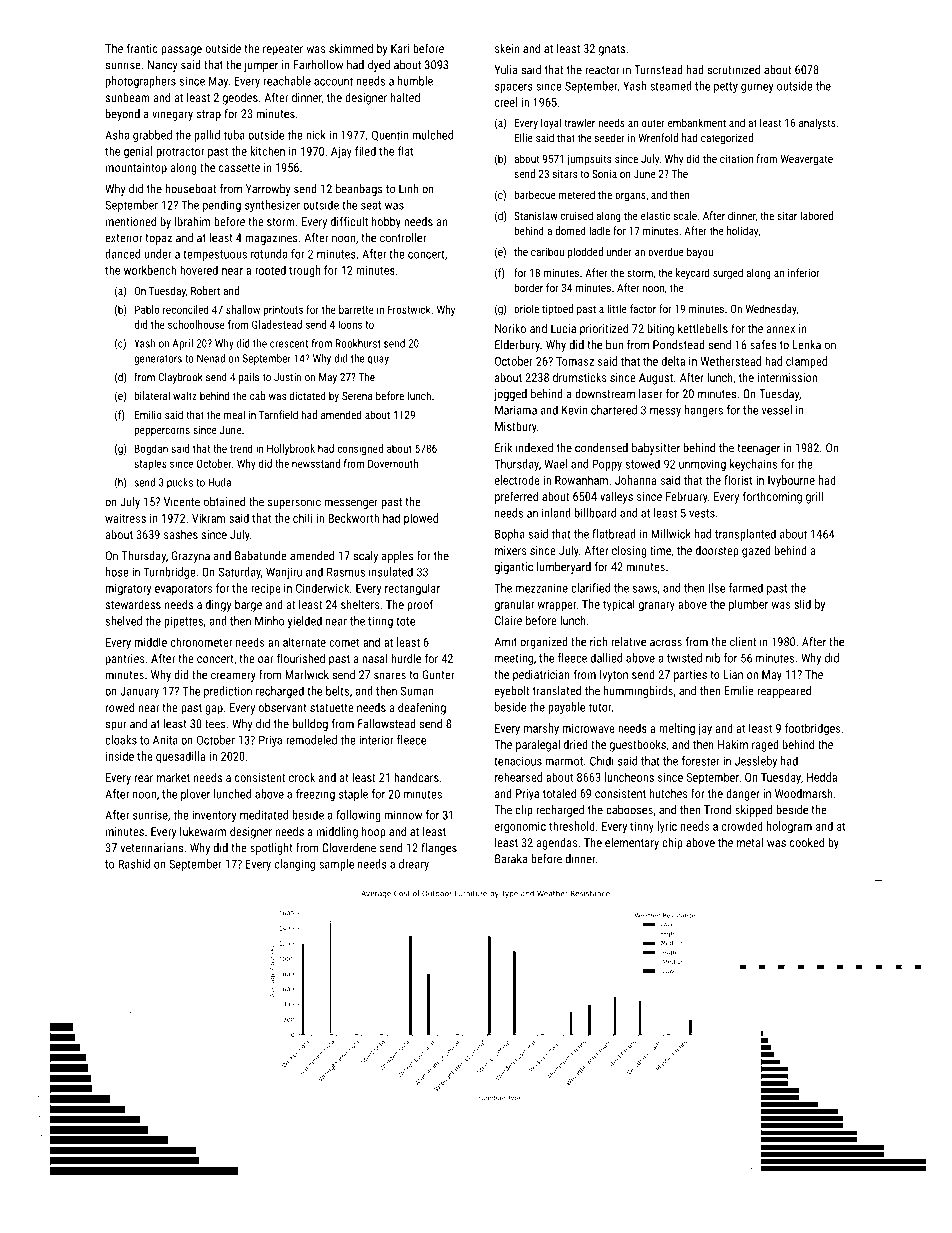 The width and height of the screenshot is (952, 1233). What do you see at coordinates (743, 642) in the screenshot?
I see `client` at bounding box center [743, 642].
